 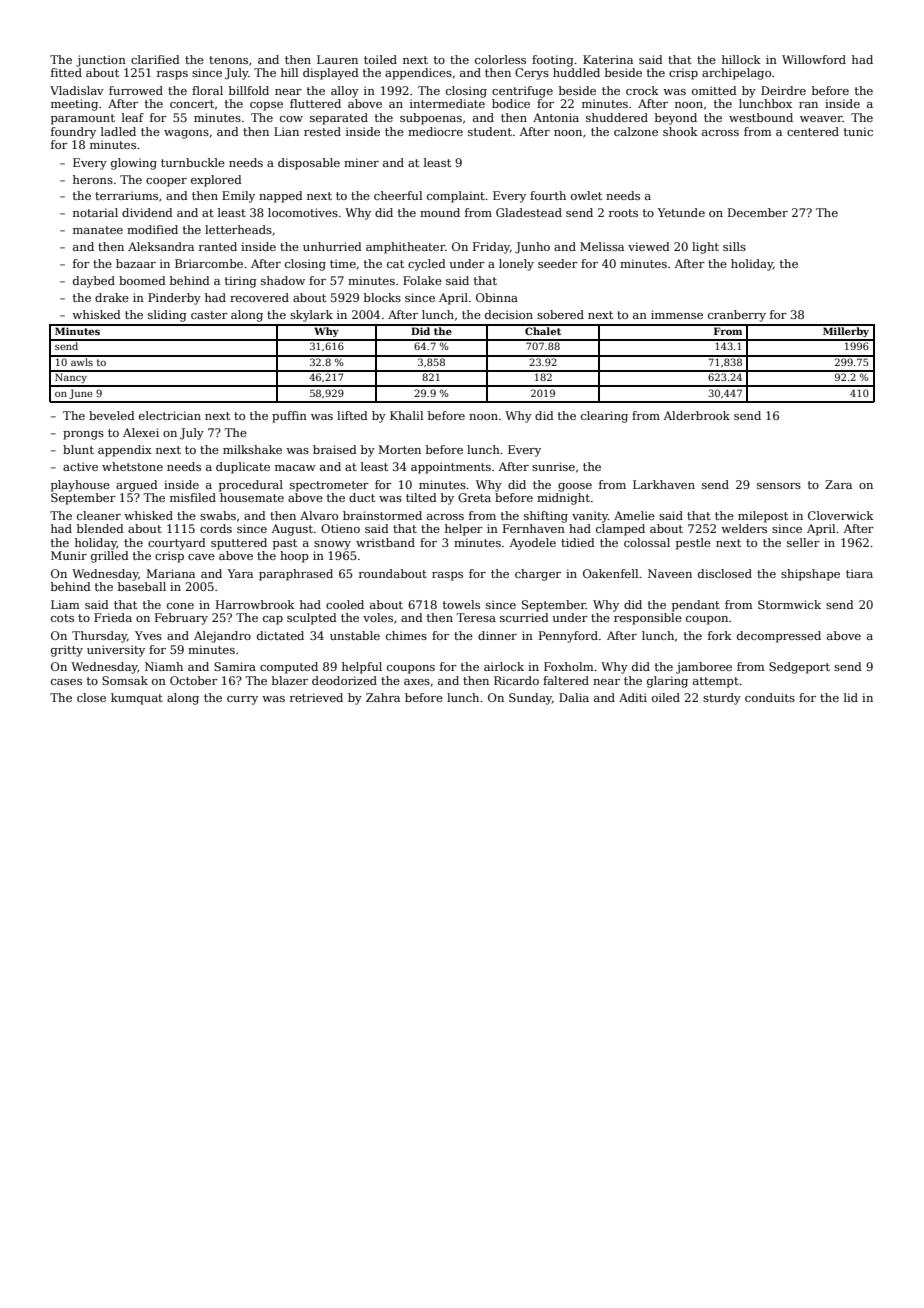 I want to click on curry, so click(x=242, y=700).
